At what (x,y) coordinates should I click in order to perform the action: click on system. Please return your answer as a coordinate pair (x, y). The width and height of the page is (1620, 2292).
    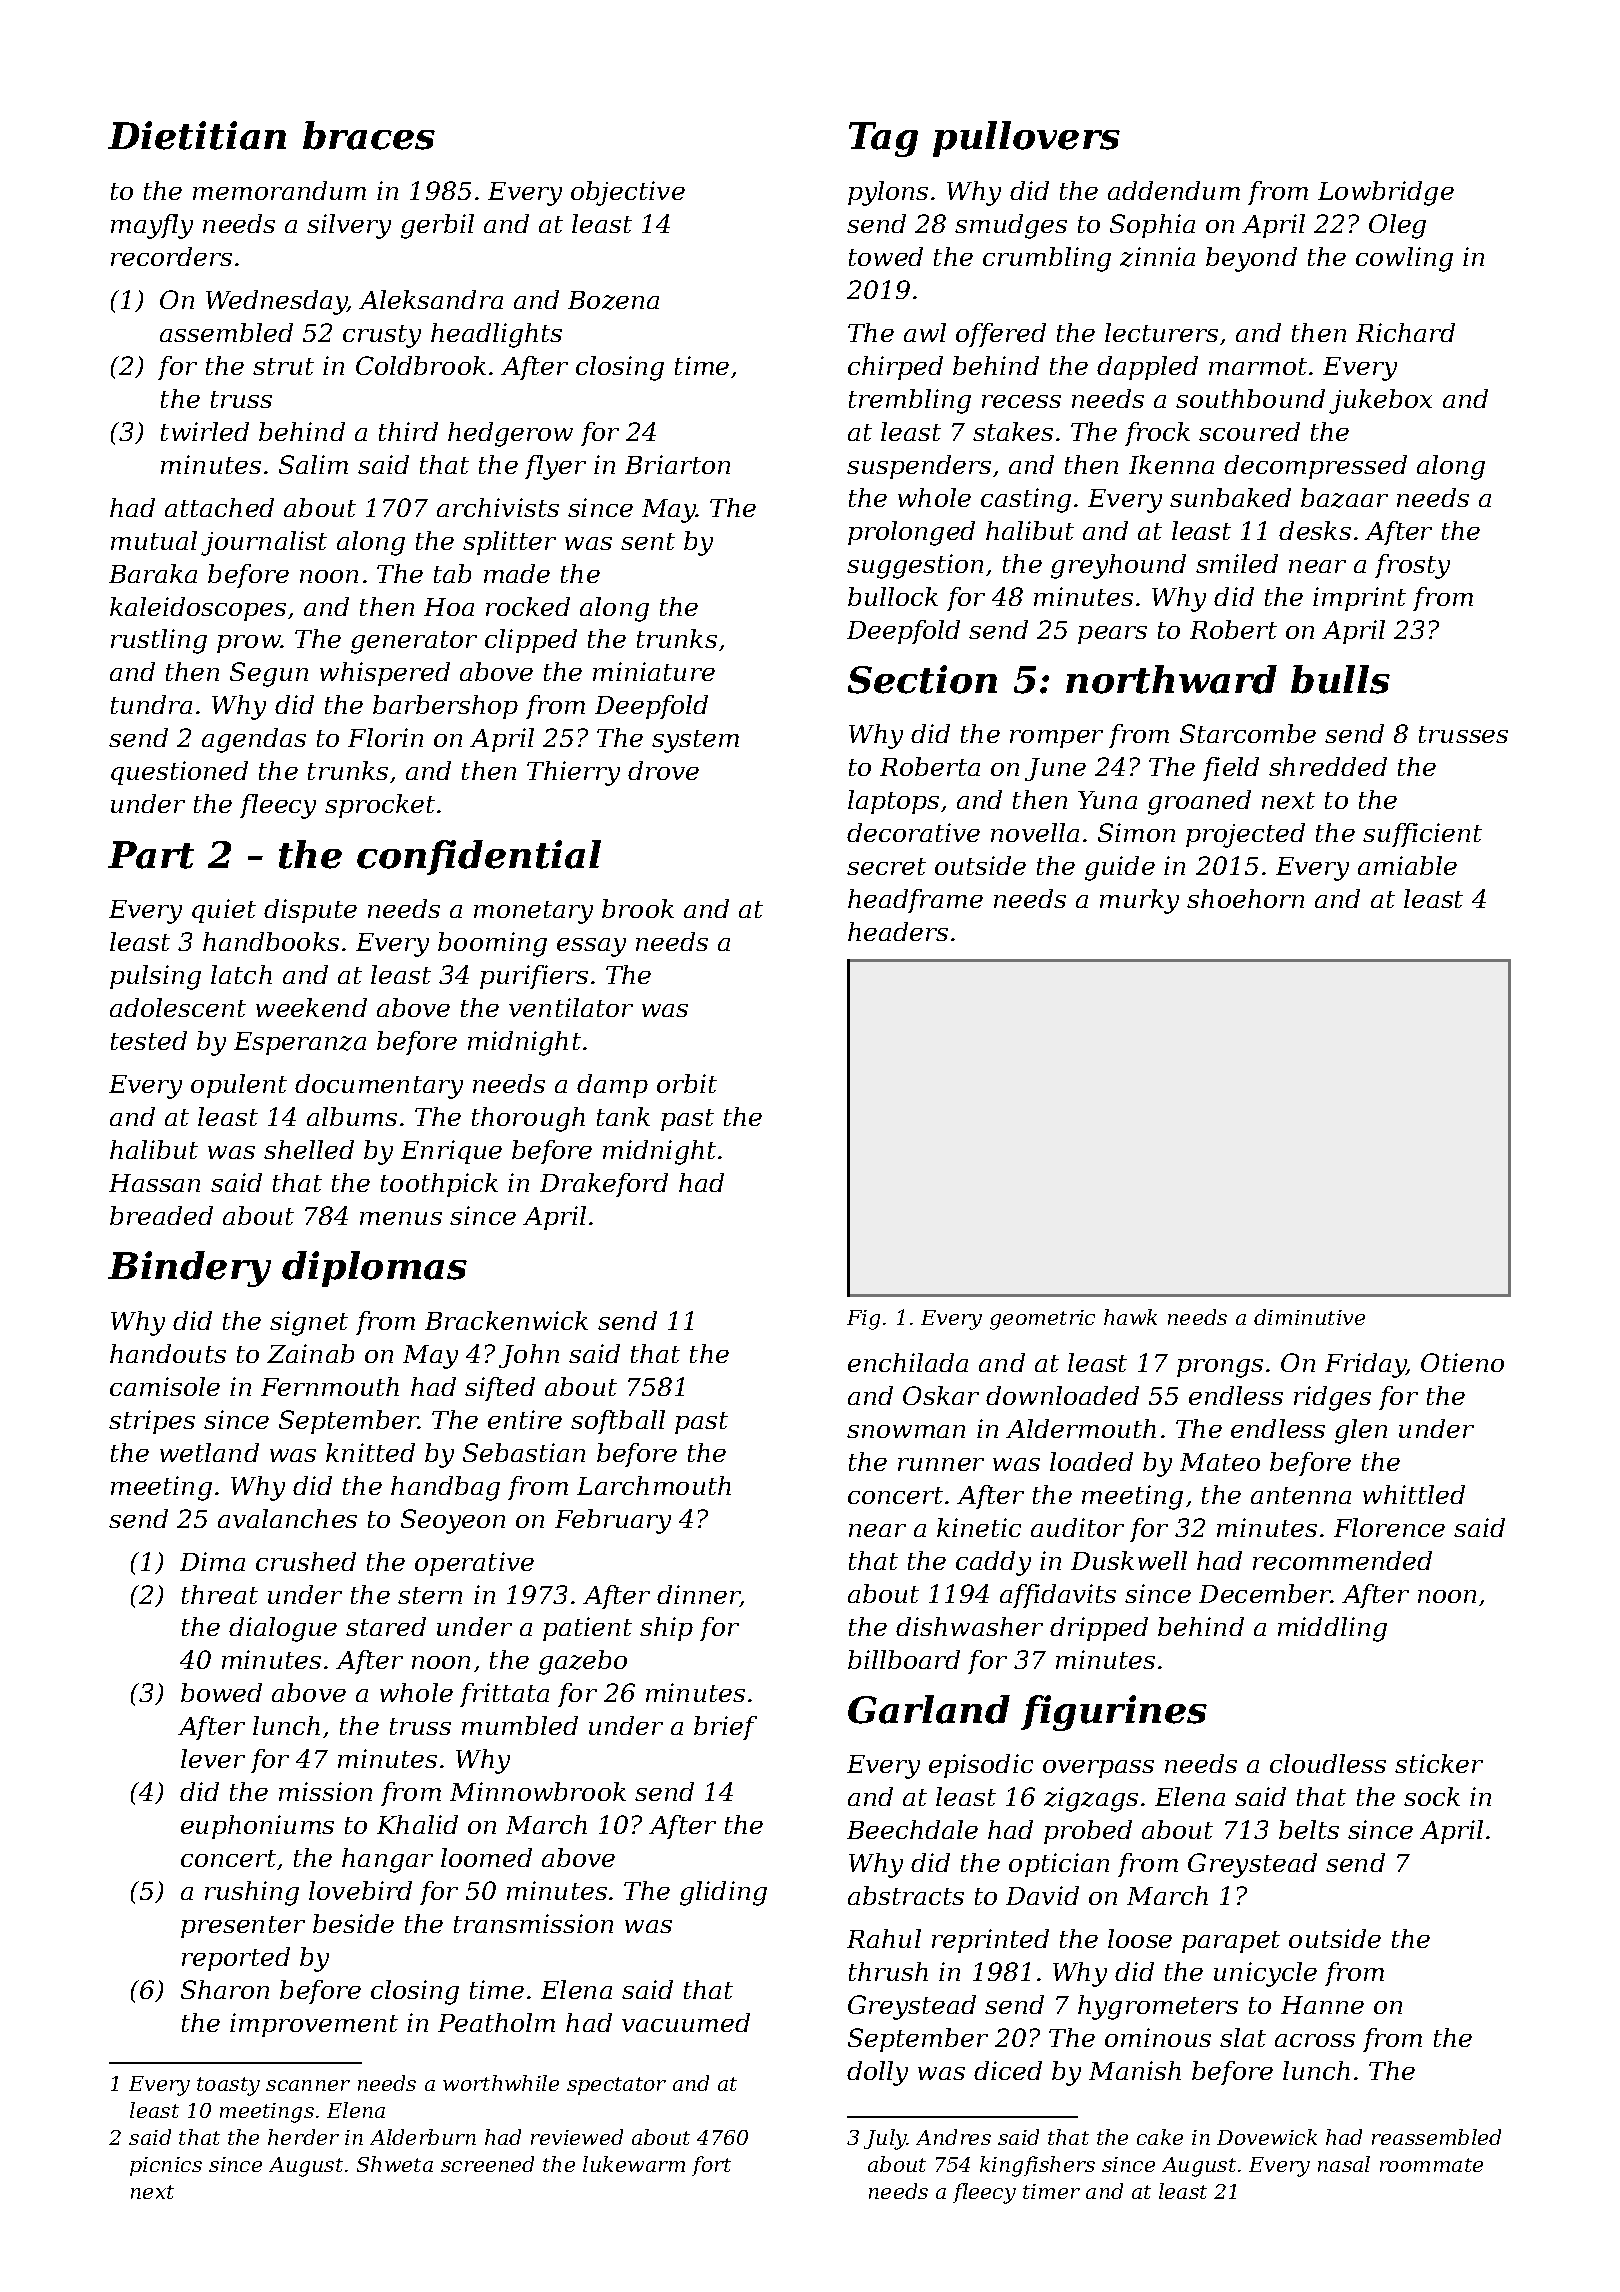
    Looking at the image, I should click on (695, 741).
